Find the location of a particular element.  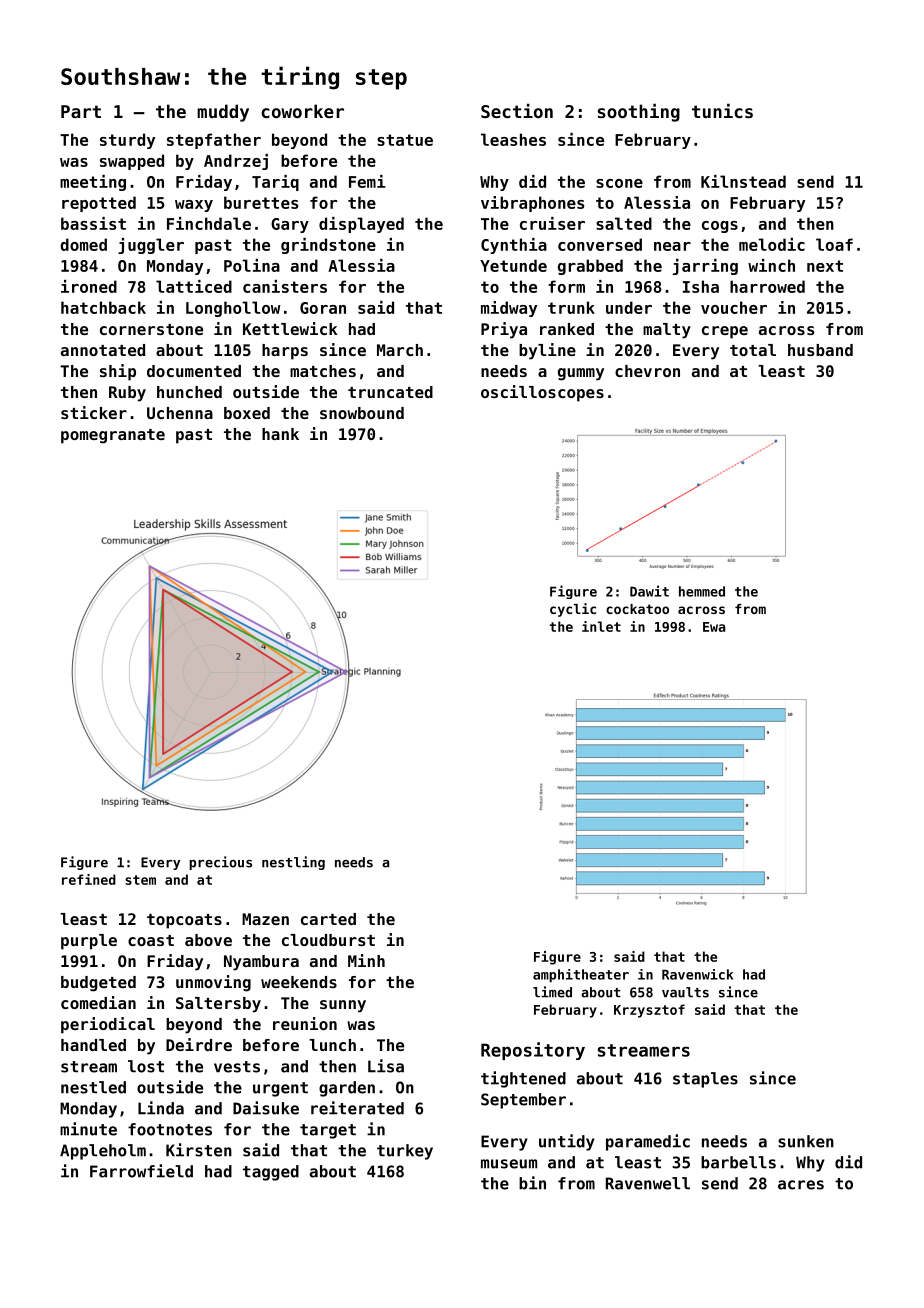

oscilloscopes is located at coordinates (542, 393).
